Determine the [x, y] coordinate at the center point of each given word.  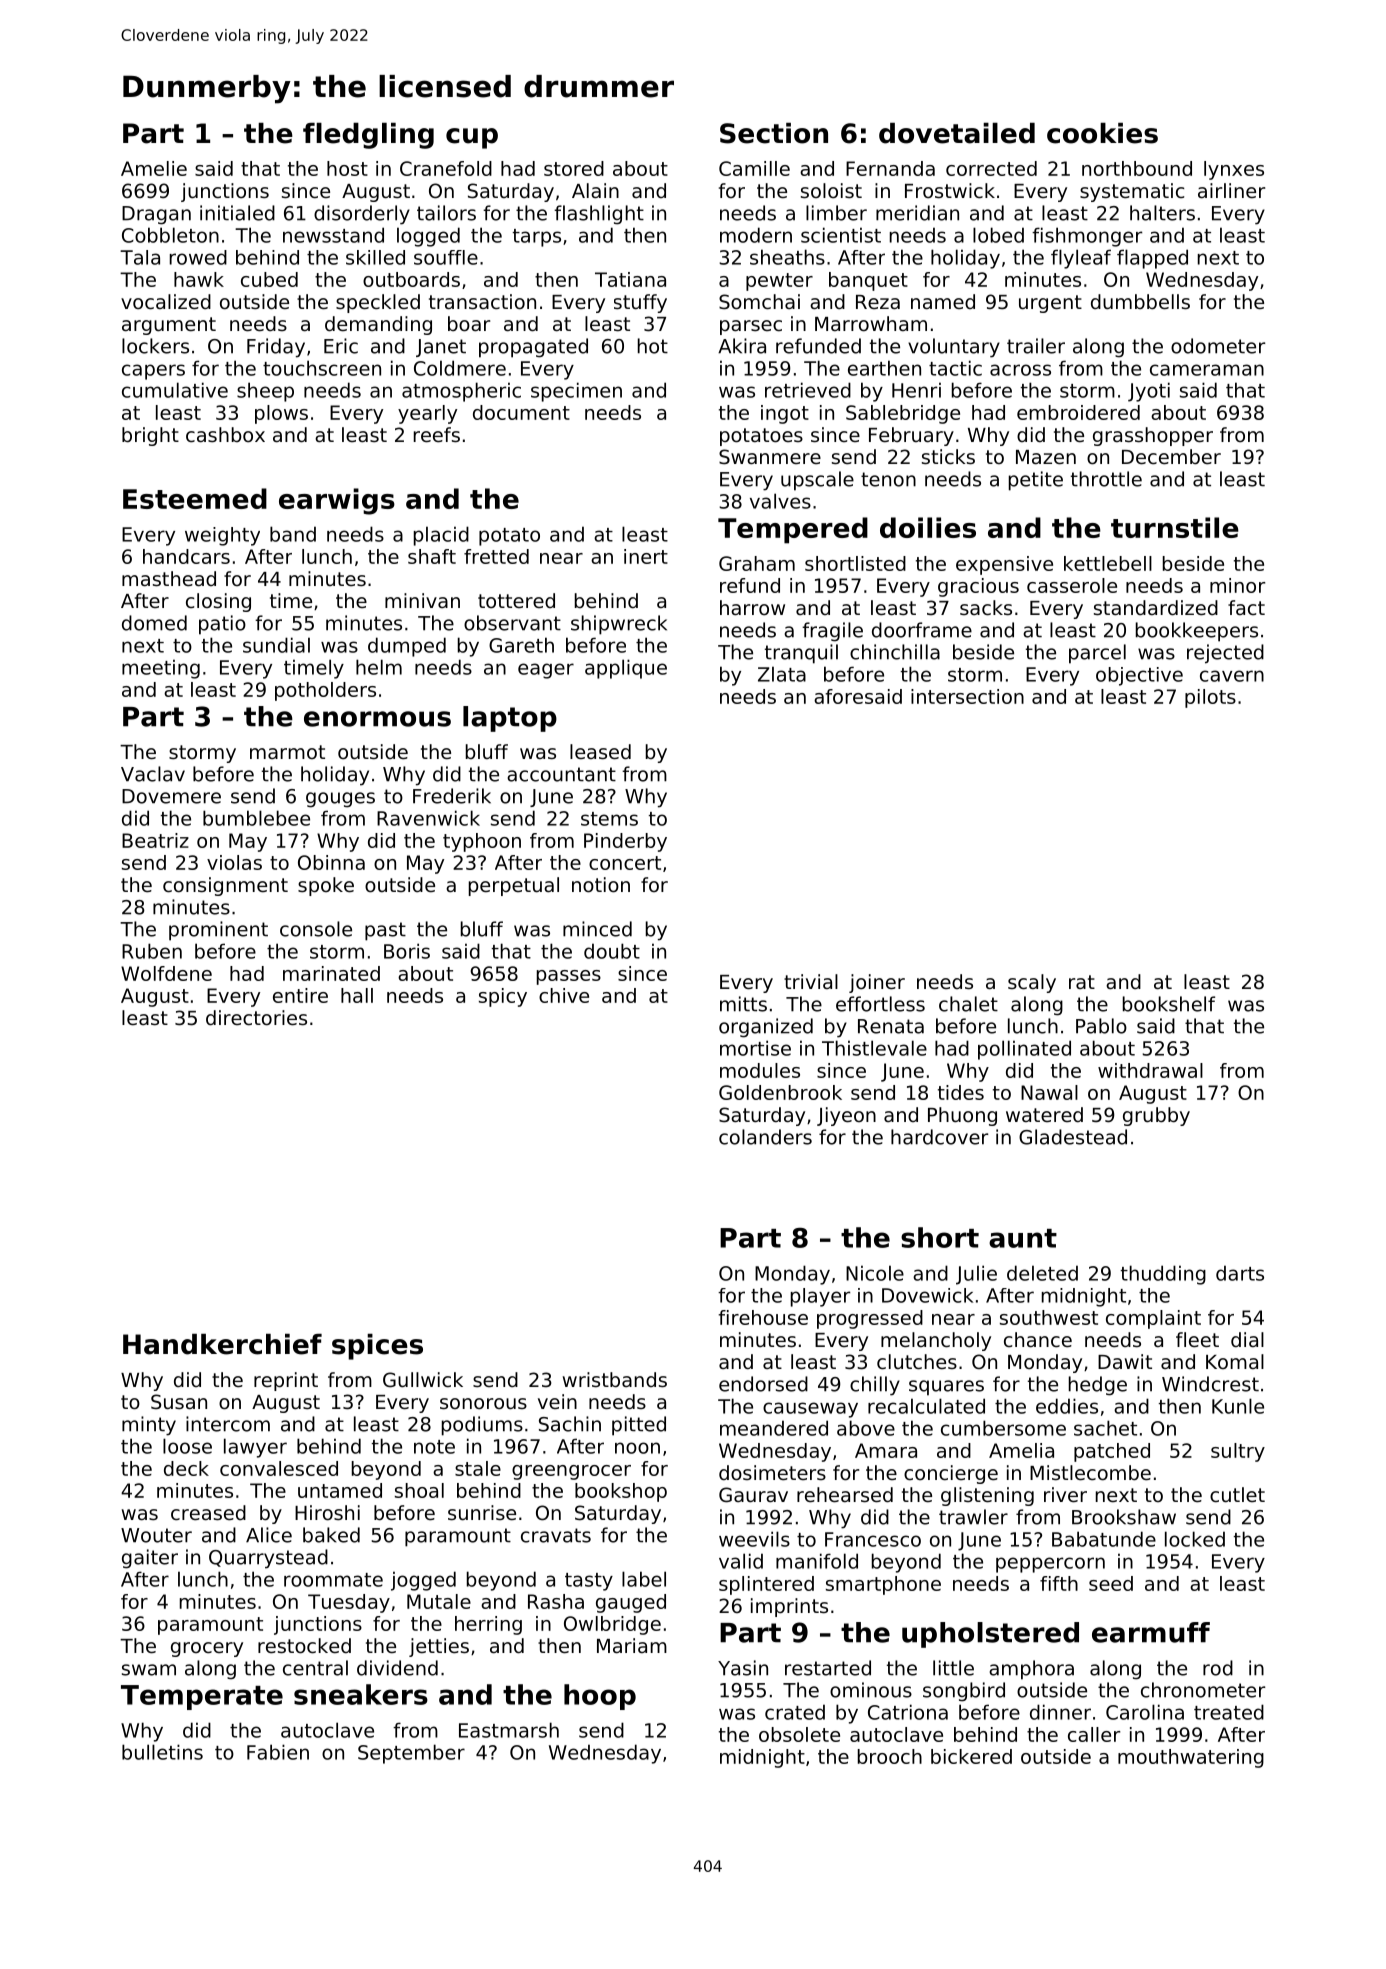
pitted [639, 1426]
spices [377, 1347]
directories [256, 1018]
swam [149, 1670]
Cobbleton [170, 235]
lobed [998, 235]
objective [1139, 676]
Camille [754, 168]
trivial [811, 981]
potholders [325, 691]
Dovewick [927, 1295]
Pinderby [625, 842]
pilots [1210, 698]
